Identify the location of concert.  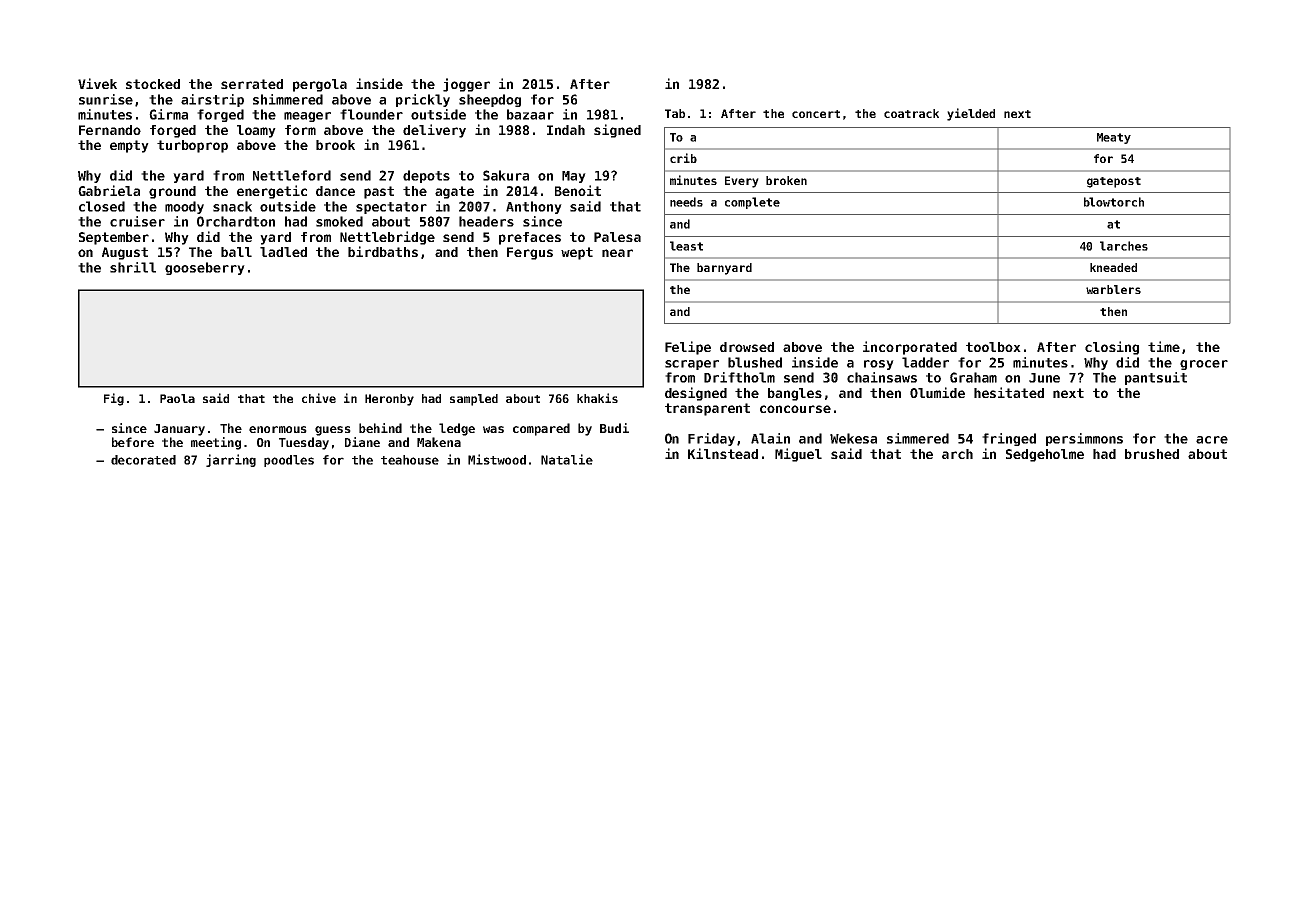
(816, 114).
